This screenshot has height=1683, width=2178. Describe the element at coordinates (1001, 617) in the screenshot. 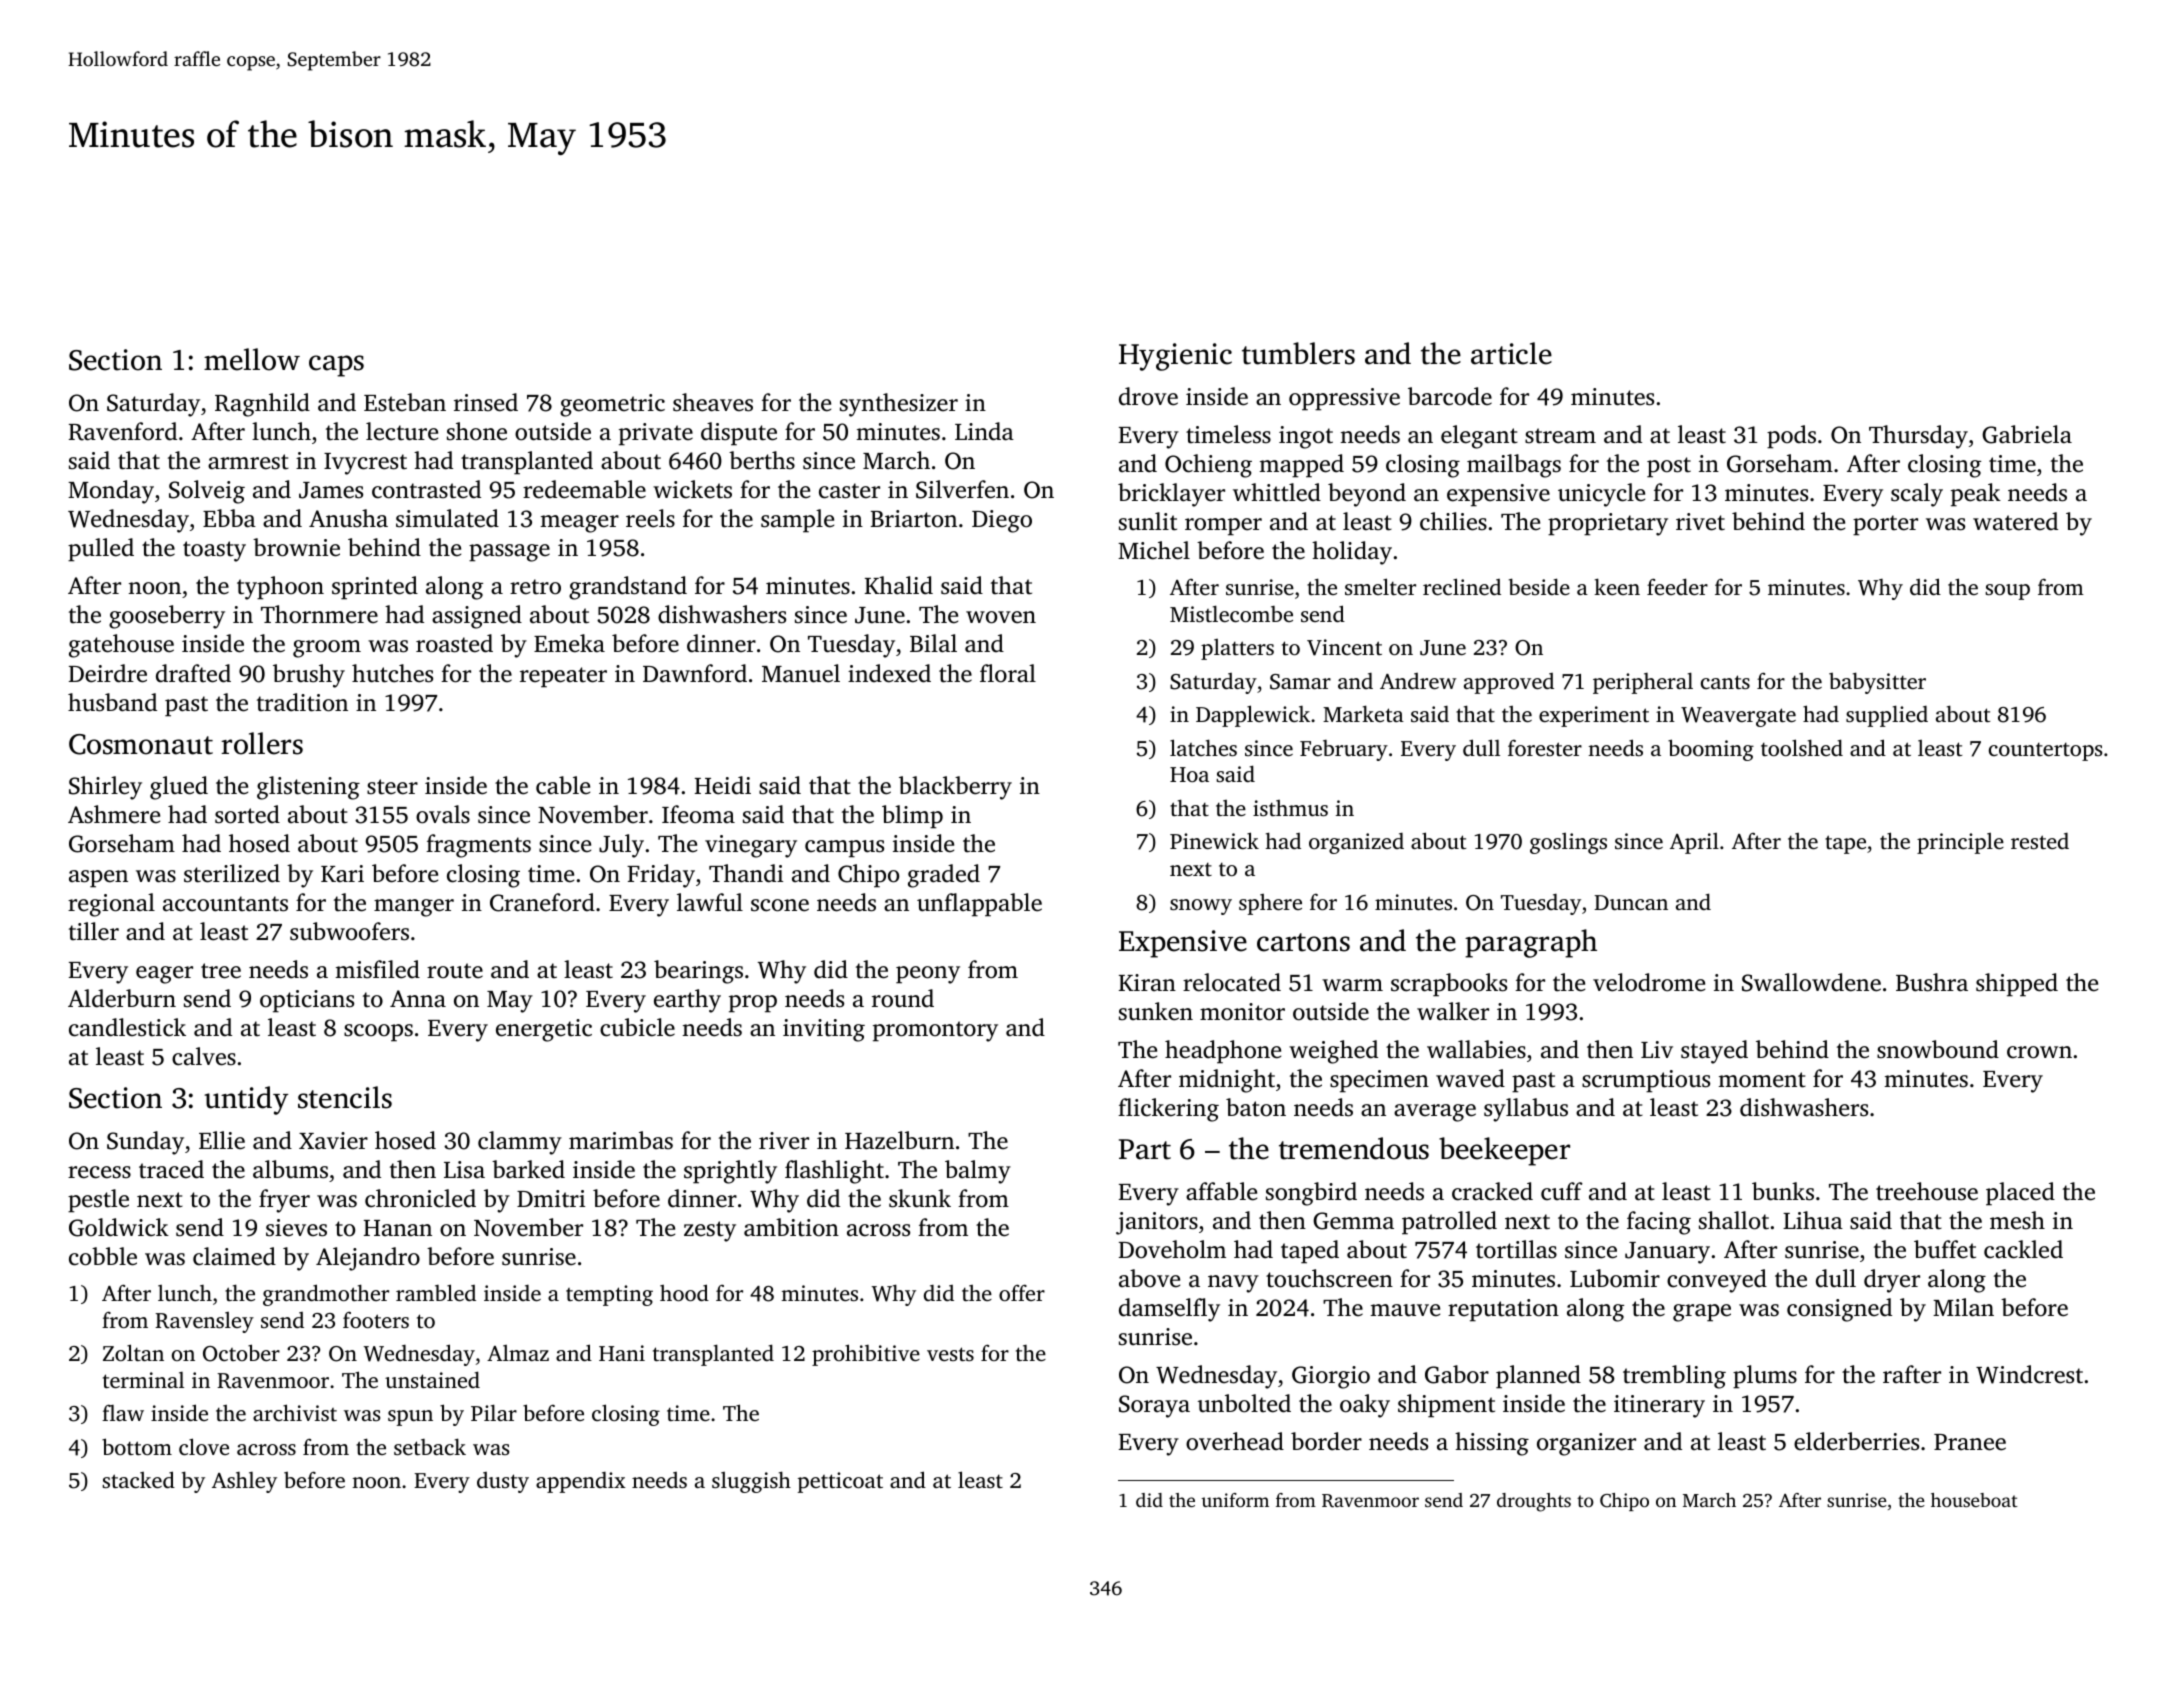

I see `woven` at that location.
